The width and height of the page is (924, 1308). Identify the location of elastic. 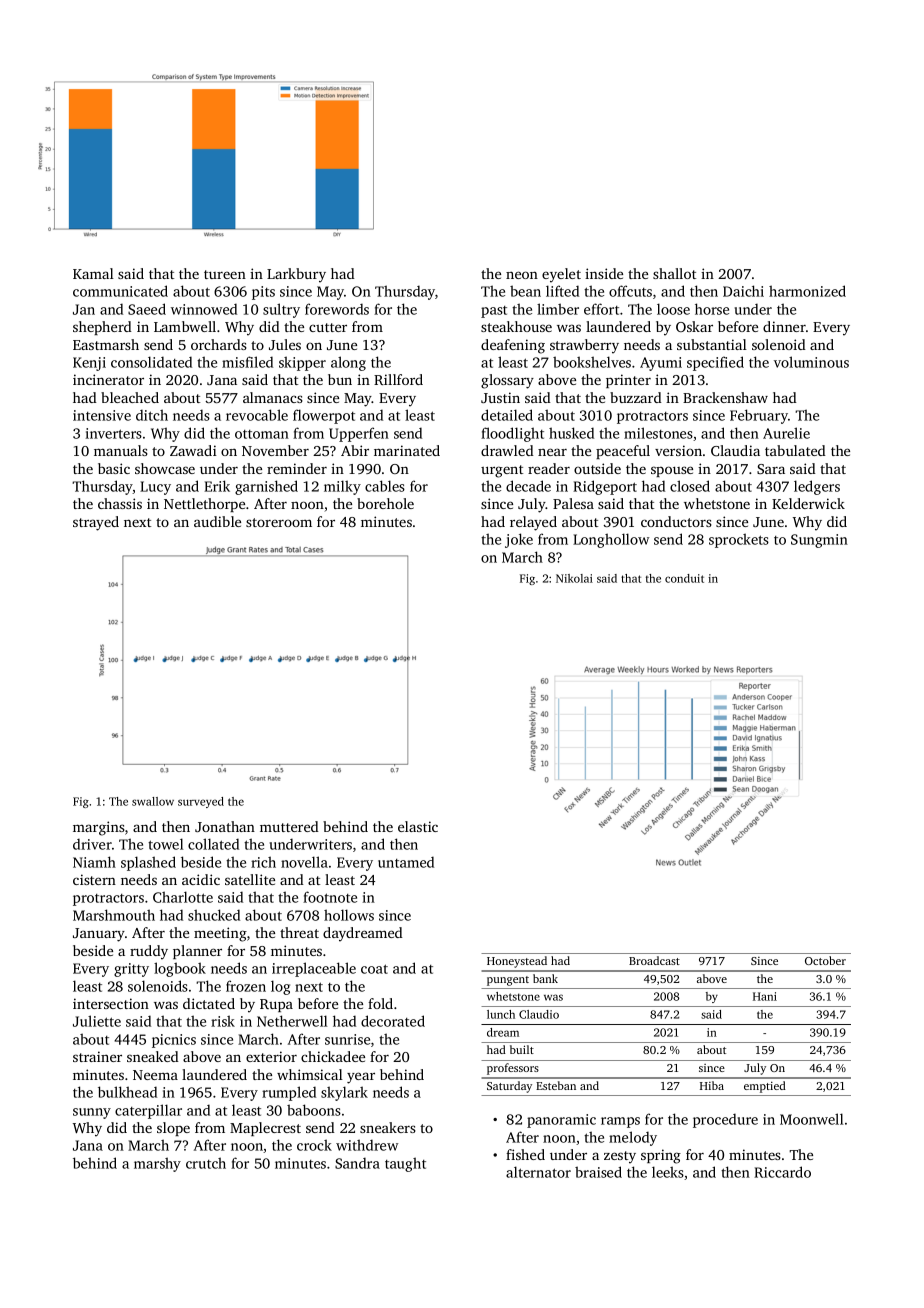
(418, 826).
